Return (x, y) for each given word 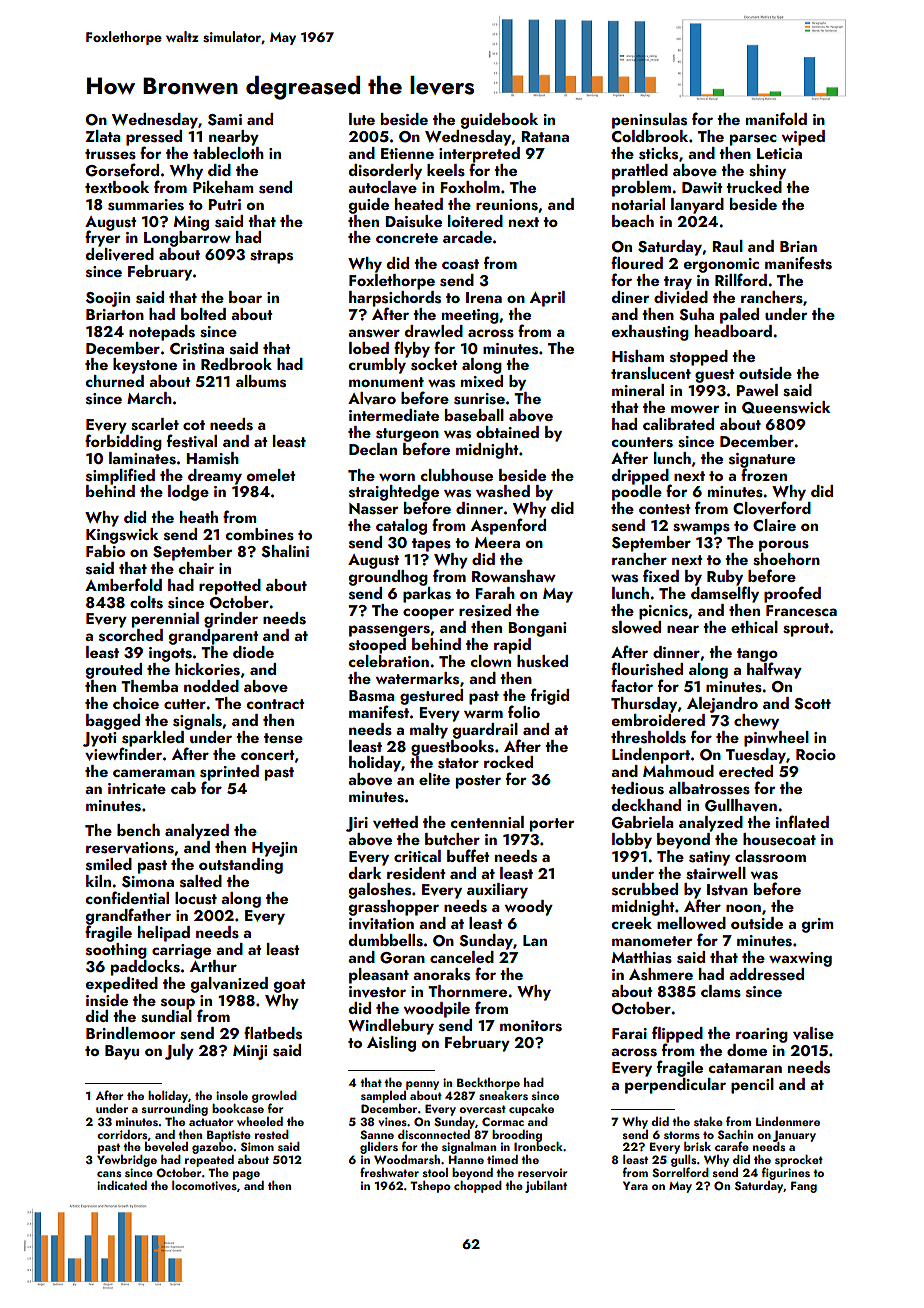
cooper (428, 614)
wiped (803, 138)
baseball (474, 415)
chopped (478, 1187)
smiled (109, 864)
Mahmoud (678, 771)
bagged (113, 722)
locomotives (204, 1185)
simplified (120, 476)
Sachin (735, 1134)
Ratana (545, 136)
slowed (636, 627)
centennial (487, 822)
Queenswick (786, 407)
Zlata (103, 136)
